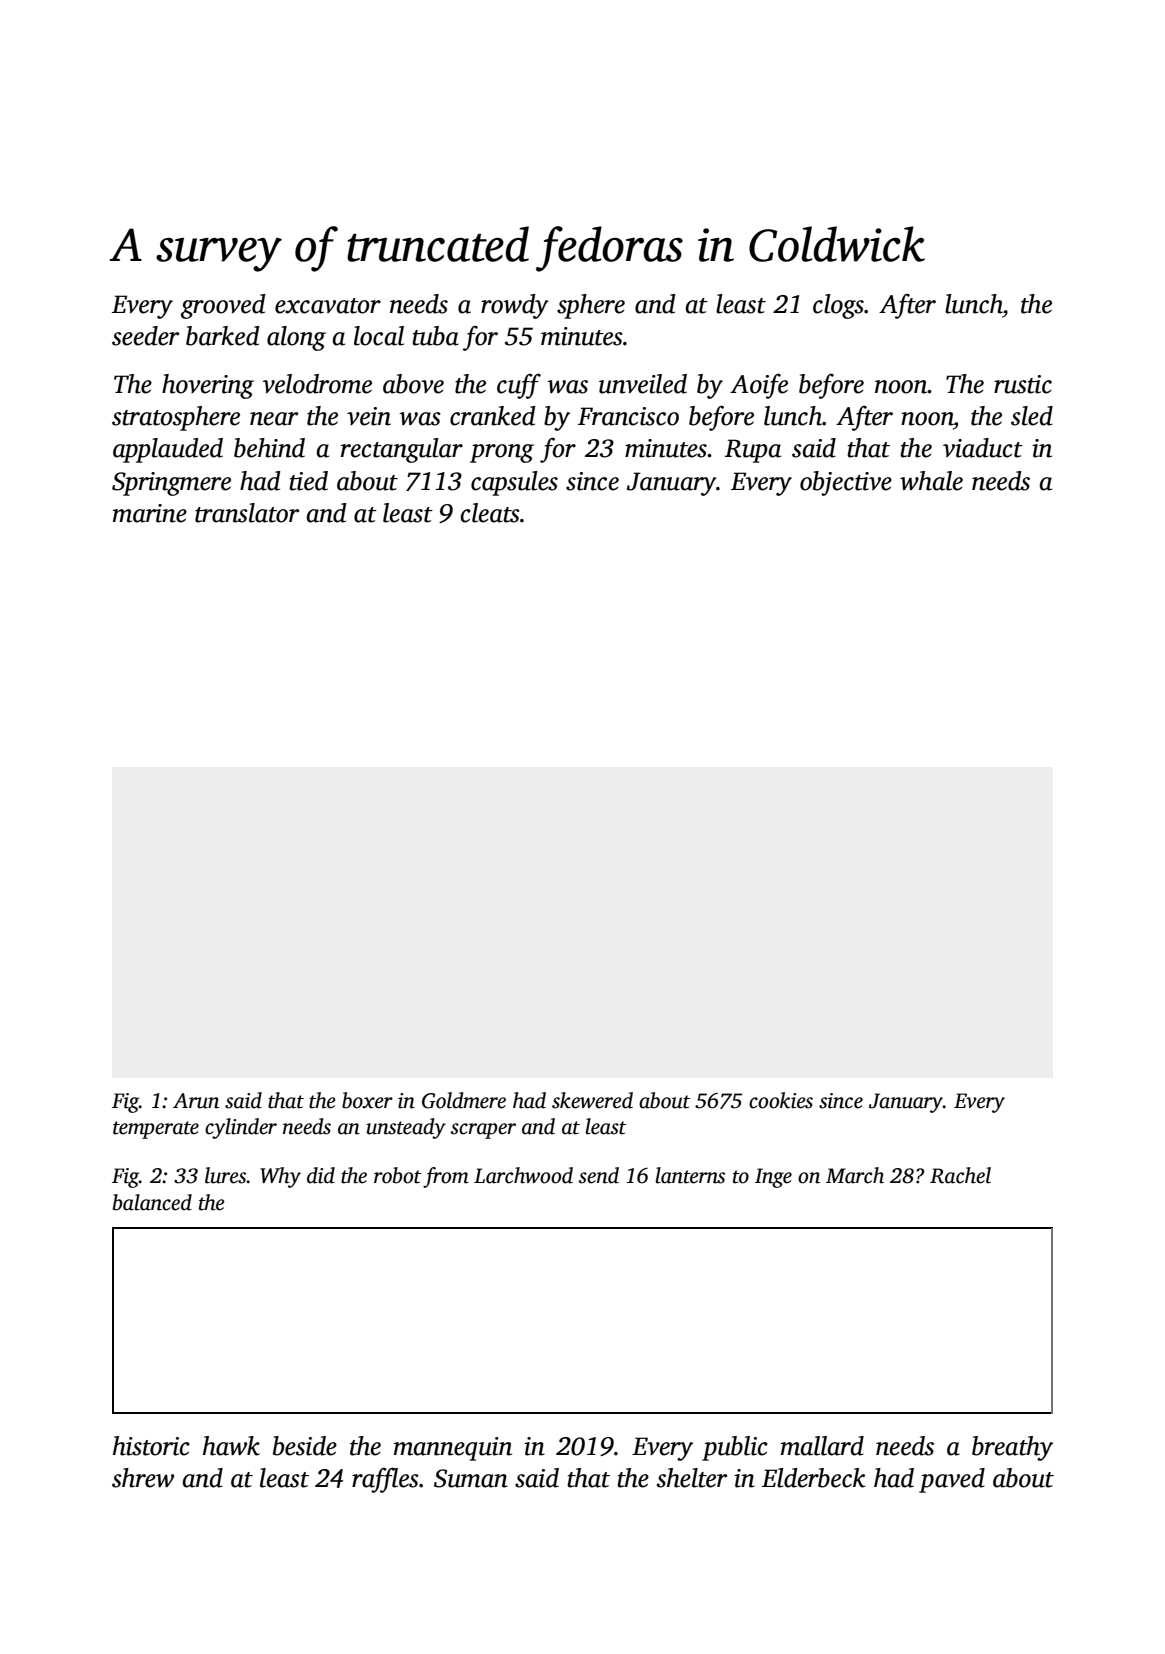 The height and width of the screenshot is (1654, 1165). What do you see at coordinates (931, 481) in the screenshot?
I see `whale` at bounding box center [931, 481].
